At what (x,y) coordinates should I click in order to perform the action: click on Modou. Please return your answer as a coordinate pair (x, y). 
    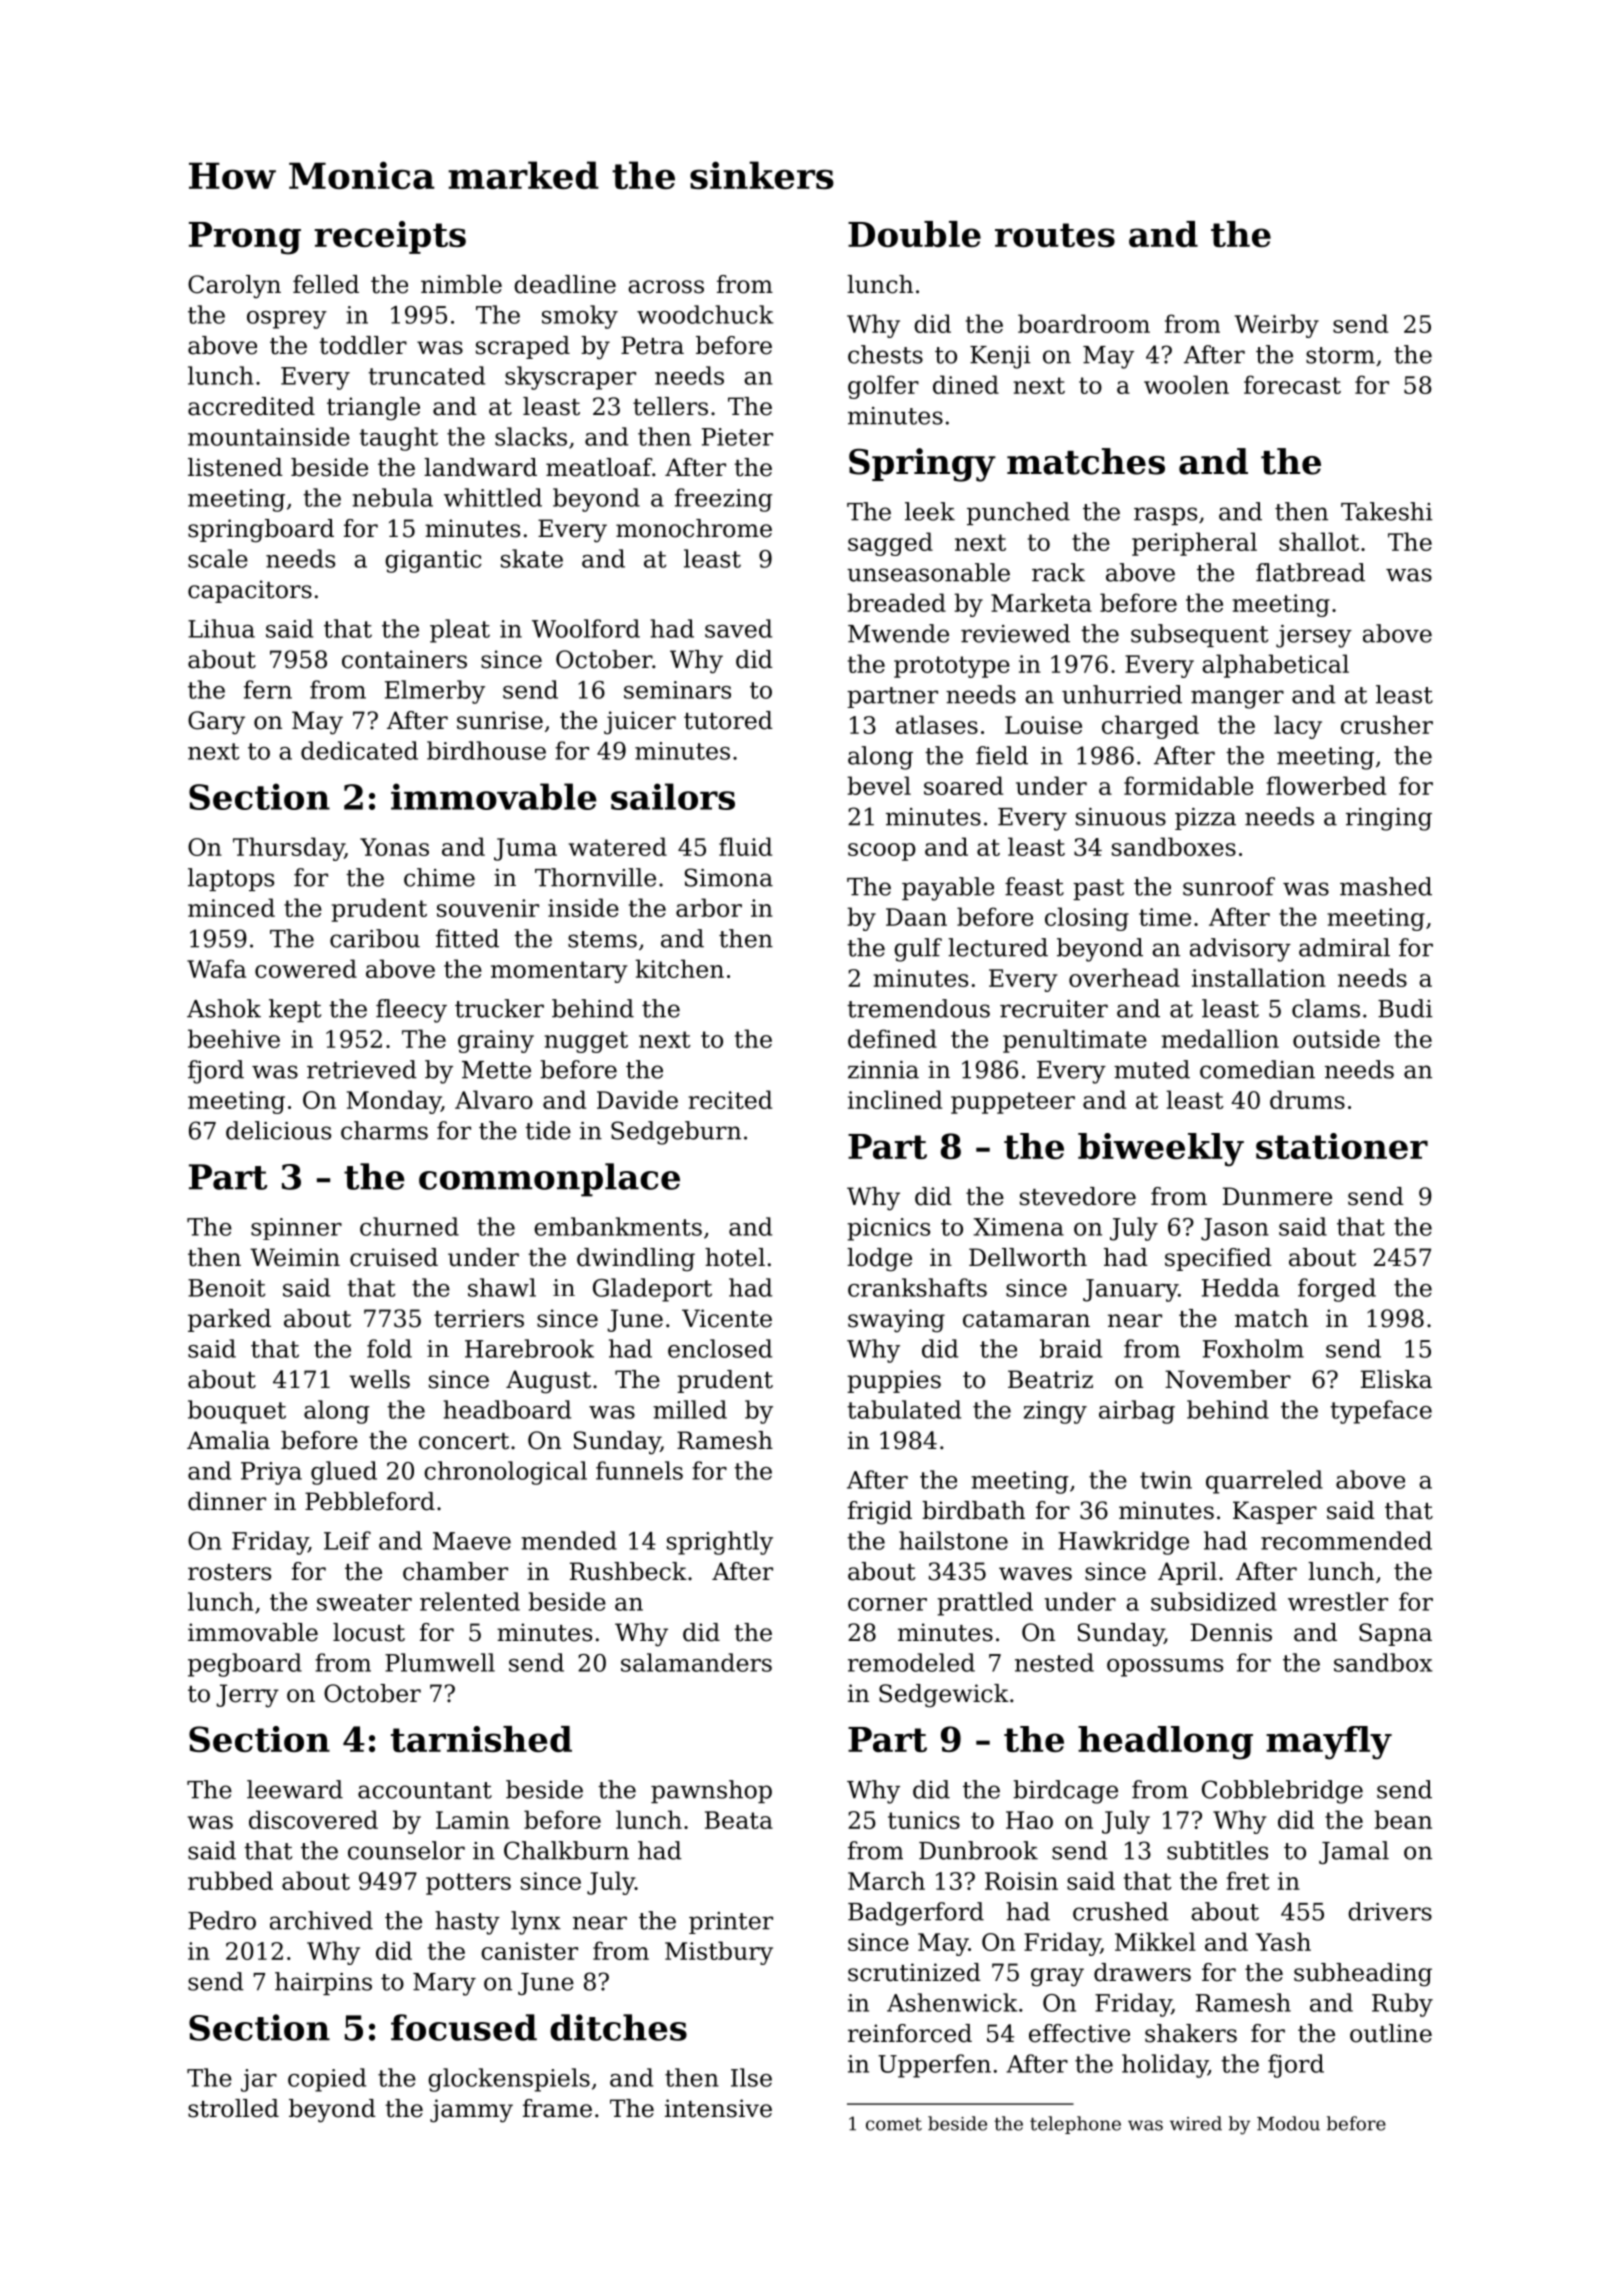
    Looking at the image, I should click on (1288, 2123).
